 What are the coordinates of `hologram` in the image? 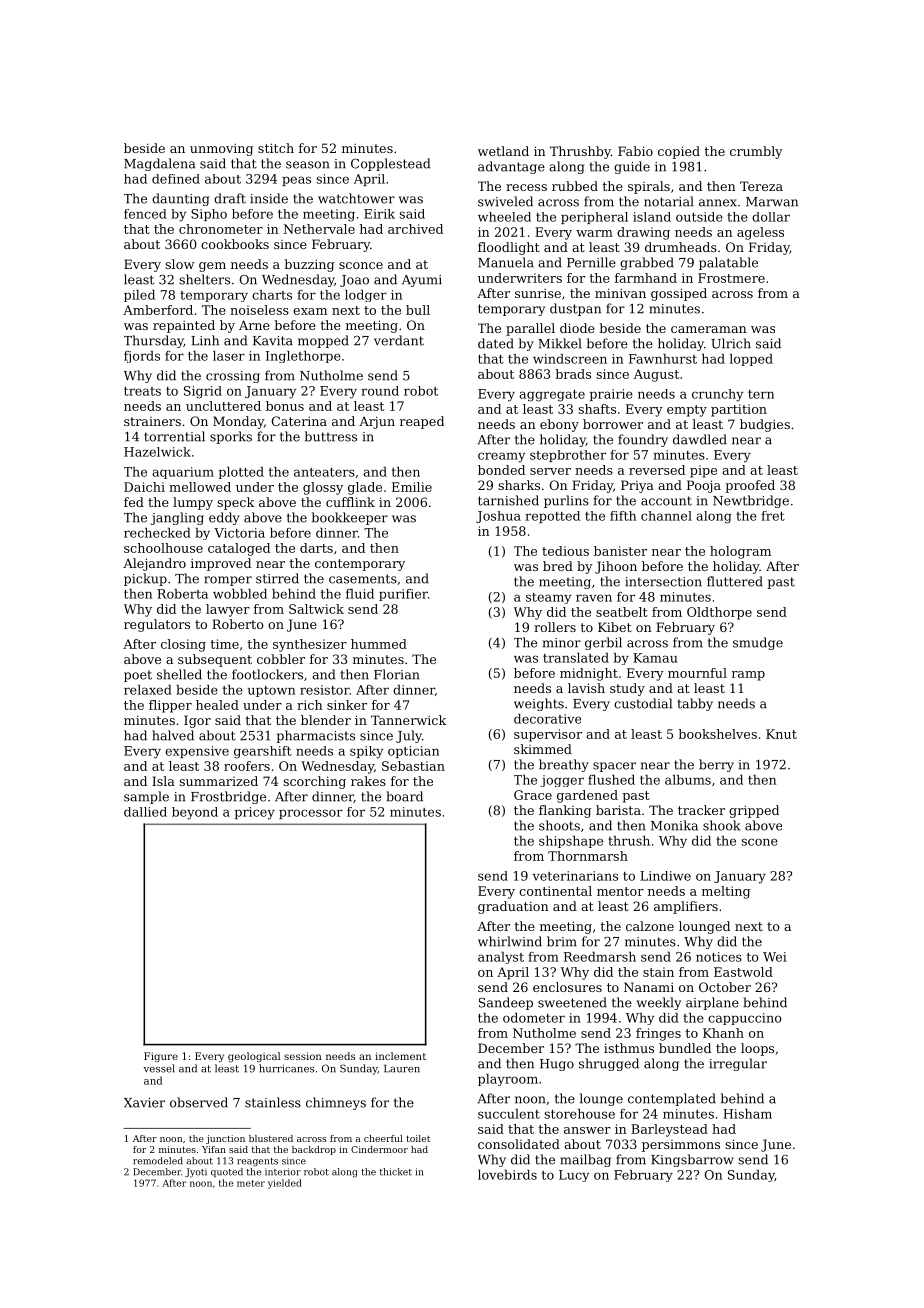 It's located at (740, 552).
